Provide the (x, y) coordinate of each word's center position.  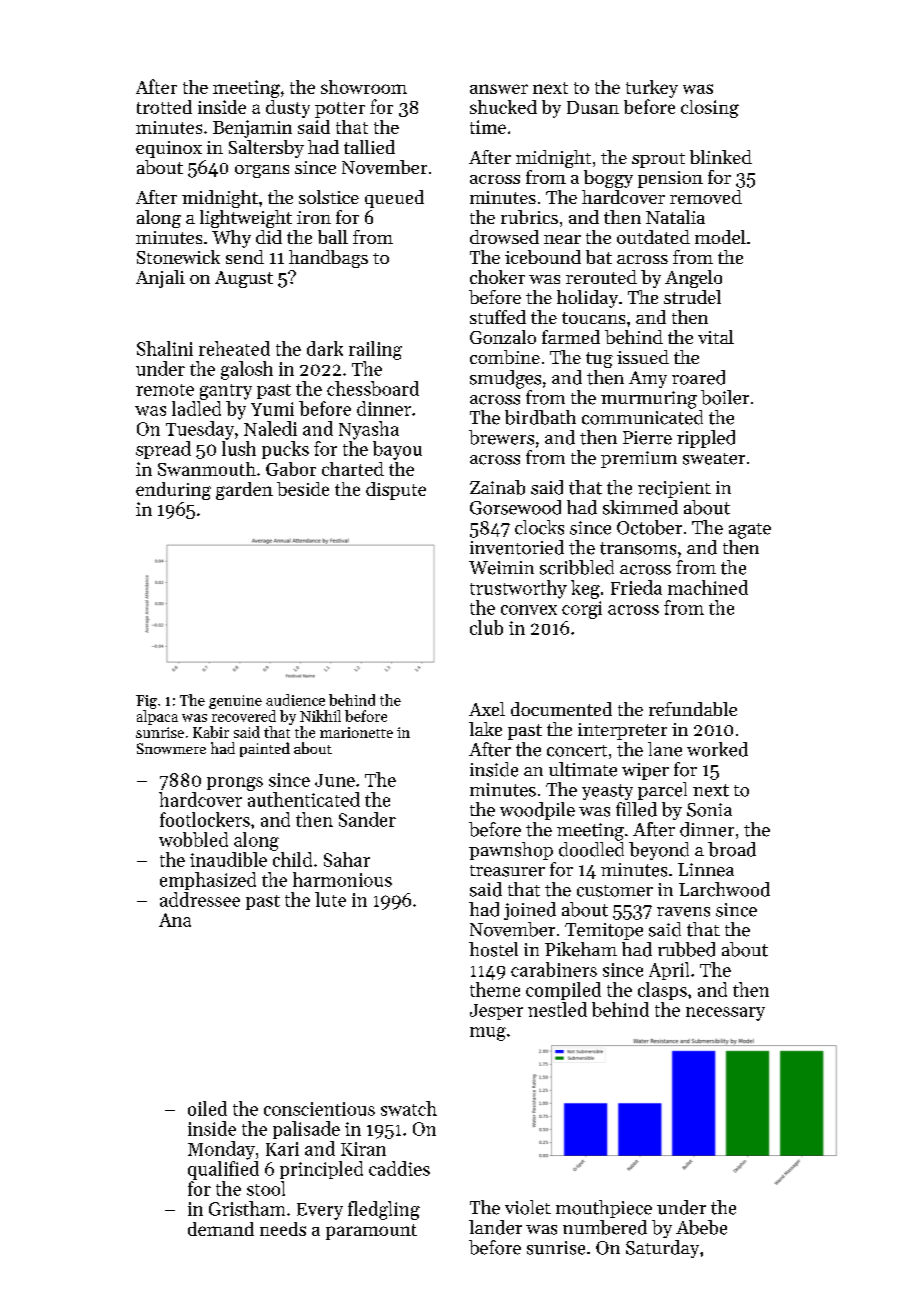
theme (495, 989)
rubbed (686, 949)
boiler (725, 397)
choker (497, 277)
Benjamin (252, 129)
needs (283, 1229)
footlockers (205, 819)
